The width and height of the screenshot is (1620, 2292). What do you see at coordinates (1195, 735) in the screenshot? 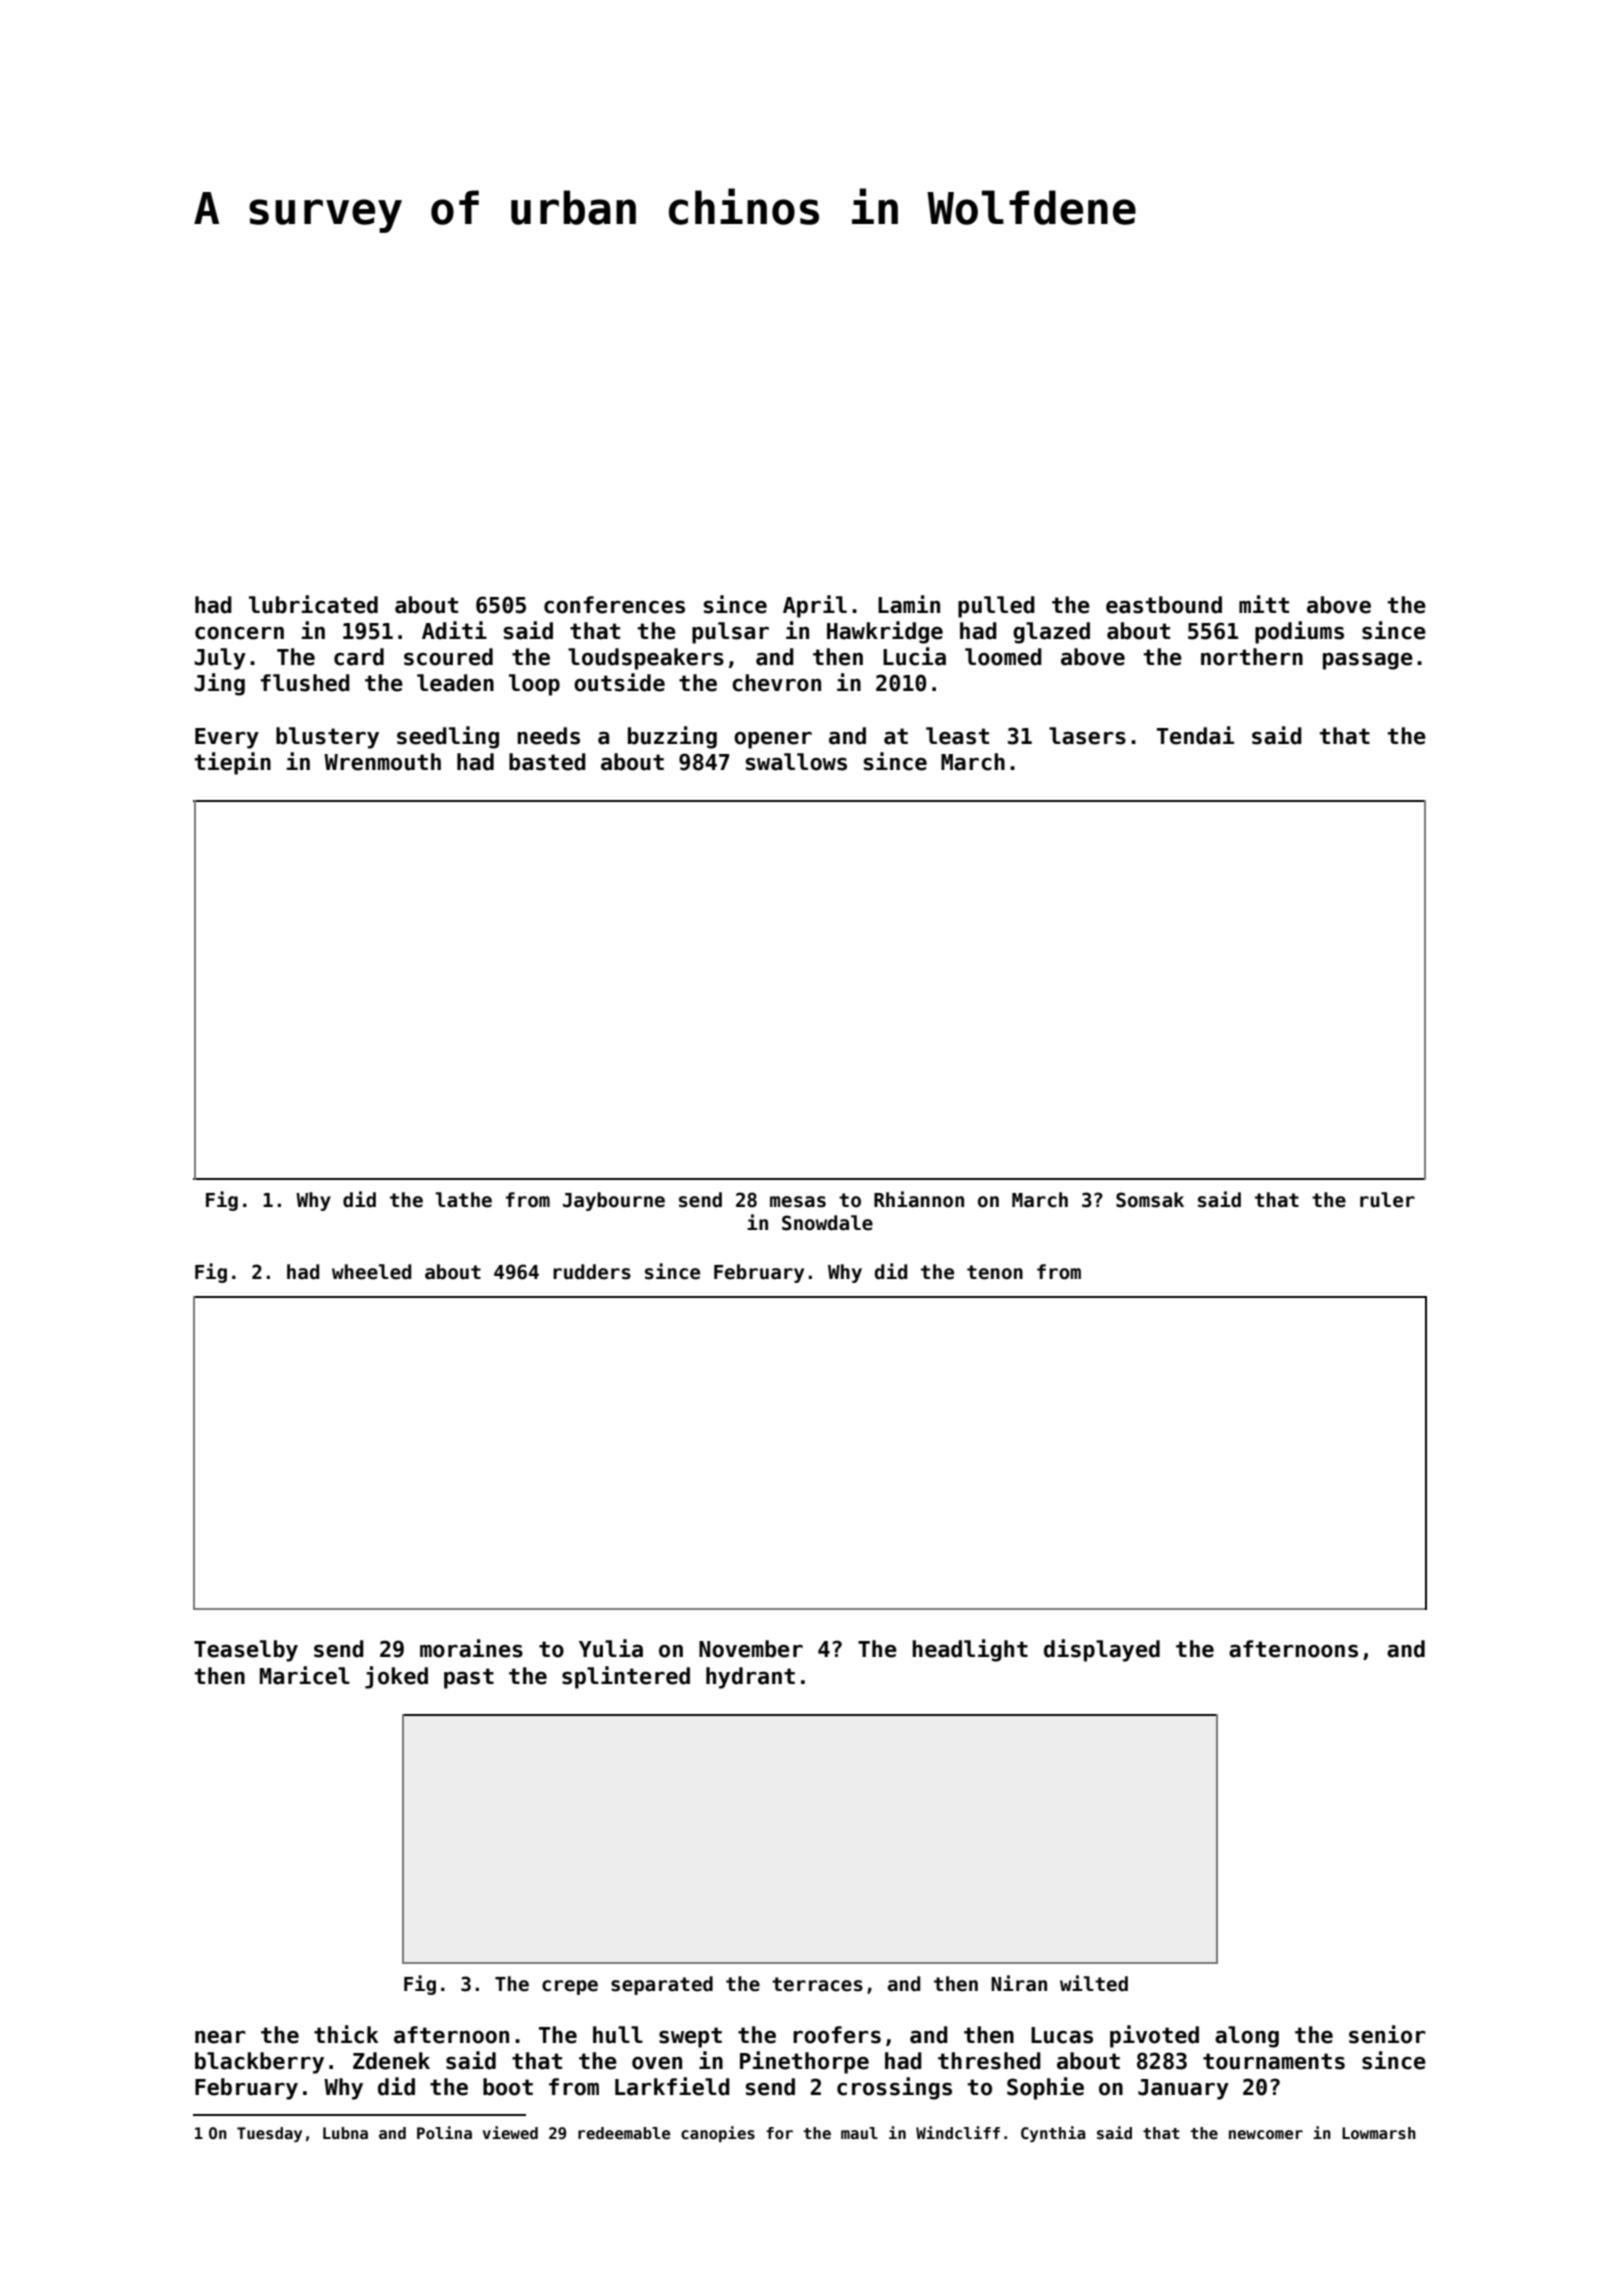
I see `Tendai` at bounding box center [1195, 735].
